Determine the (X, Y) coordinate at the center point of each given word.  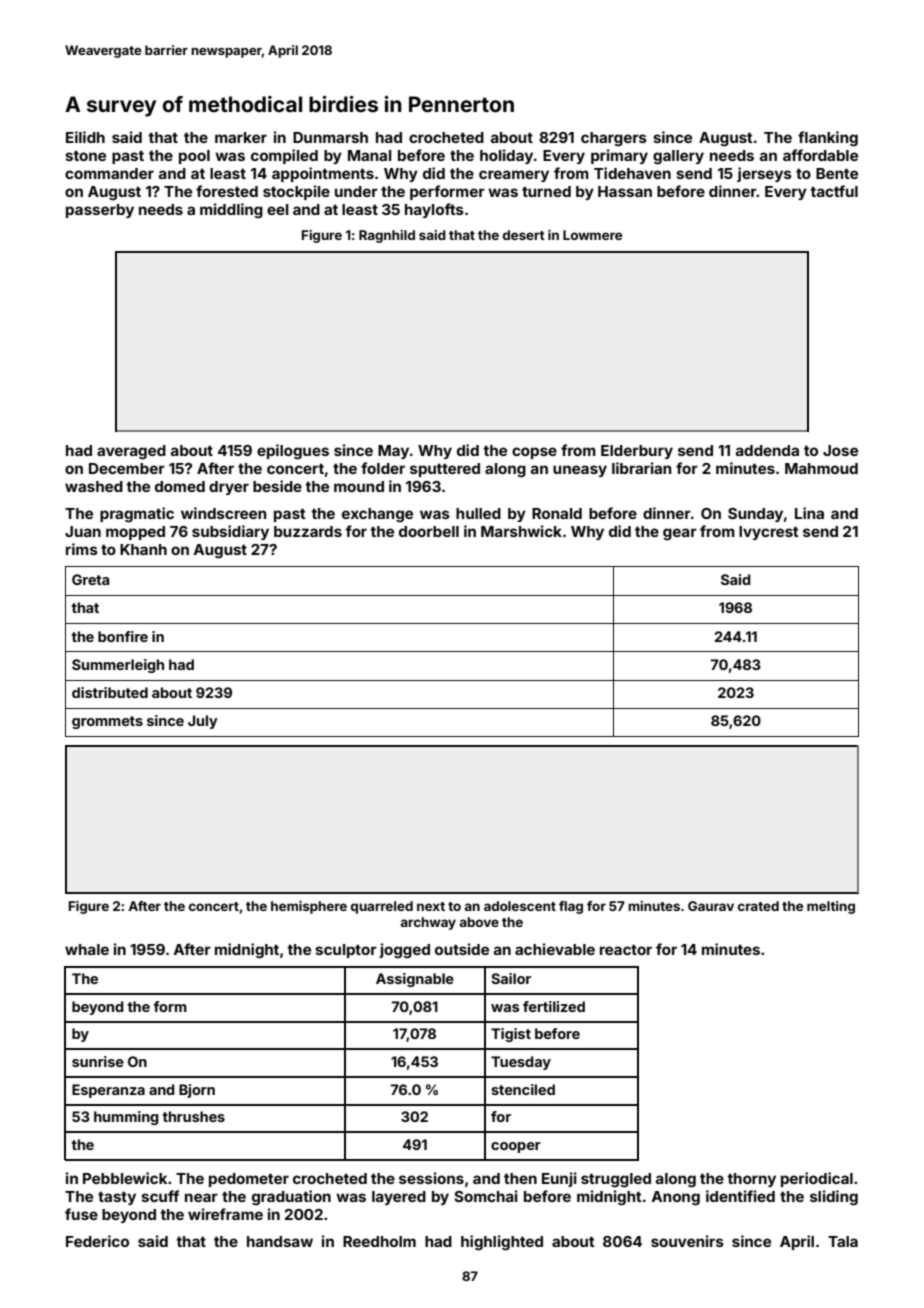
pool (194, 157)
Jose (840, 450)
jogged (404, 951)
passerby (100, 211)
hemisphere (309, 907)
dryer (229, 488)
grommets (107, 722)
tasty (117, 1198)
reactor (626, 949)
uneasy (580, 471)
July (203, 722)
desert (524, 235)
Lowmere (592, 235)
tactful (834, 191)
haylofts (434, 210)
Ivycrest (769, 533)
